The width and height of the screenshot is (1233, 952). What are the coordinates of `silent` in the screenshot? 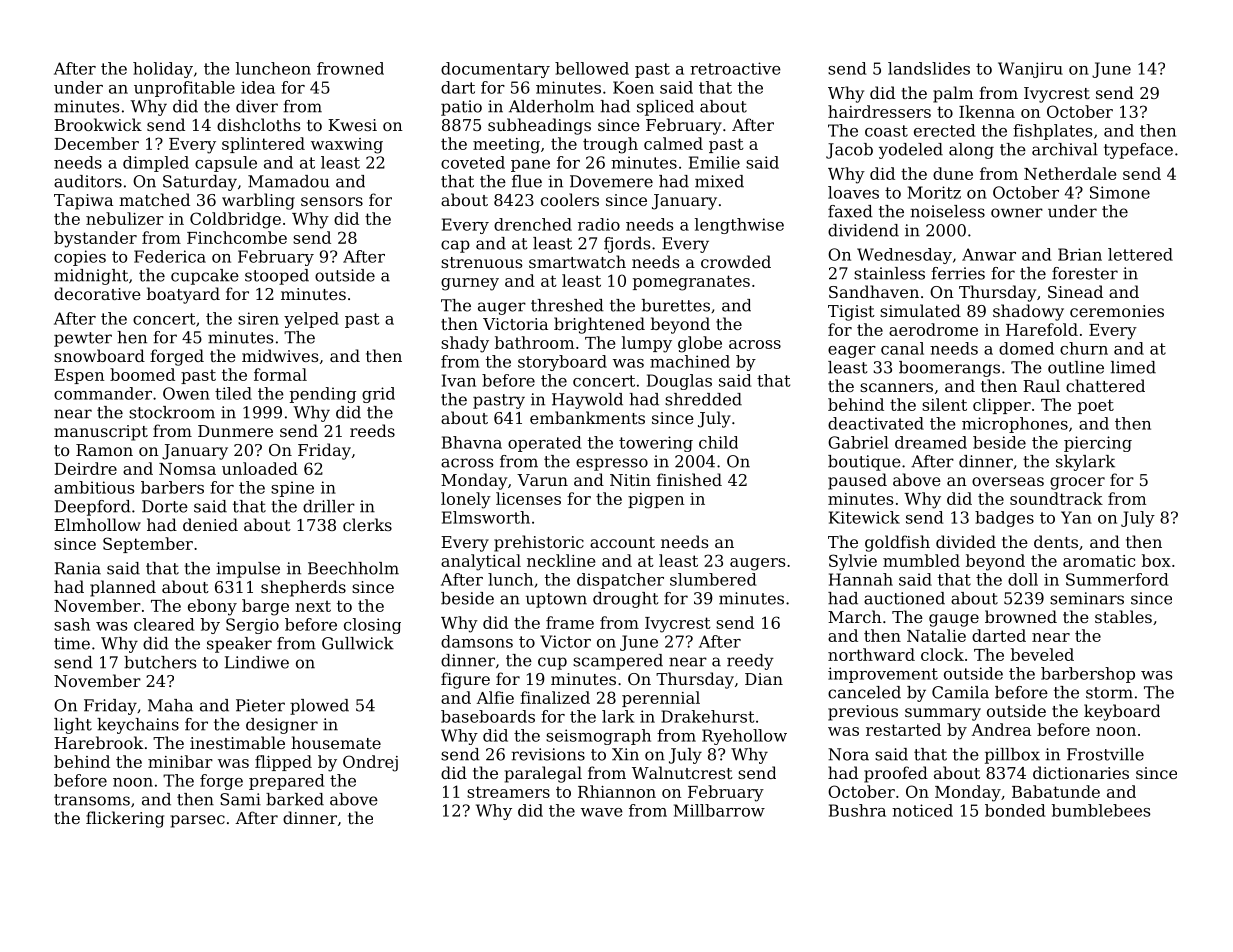 It's located at (944, 404).
